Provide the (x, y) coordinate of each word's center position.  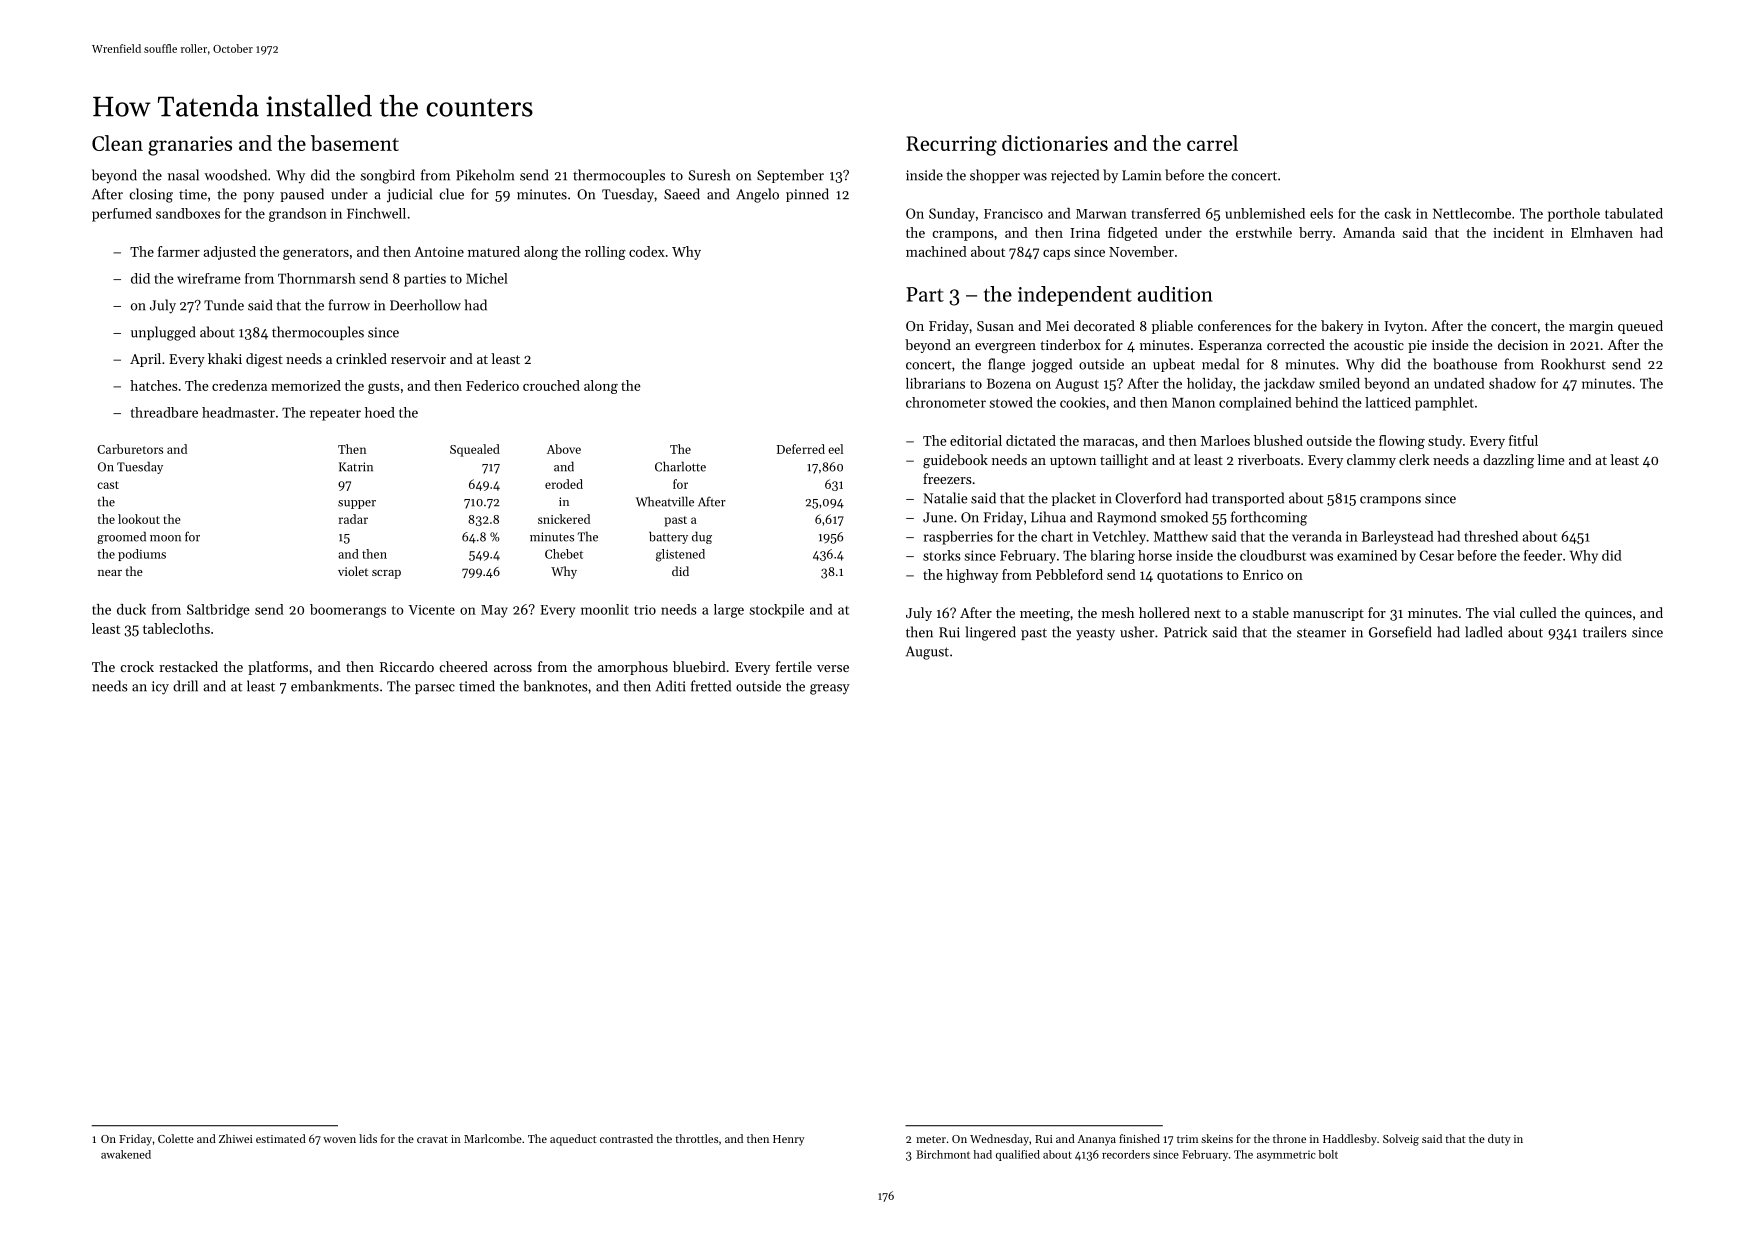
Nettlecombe (1472, 213)
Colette (176, 1138)
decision (1523, 344)
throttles (697, 1138)
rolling (605, 253)
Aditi (671, 686)
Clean (117, 143)
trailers (1605, 632)
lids (368, 1138)
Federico (492, 385)
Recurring (951, 146)
